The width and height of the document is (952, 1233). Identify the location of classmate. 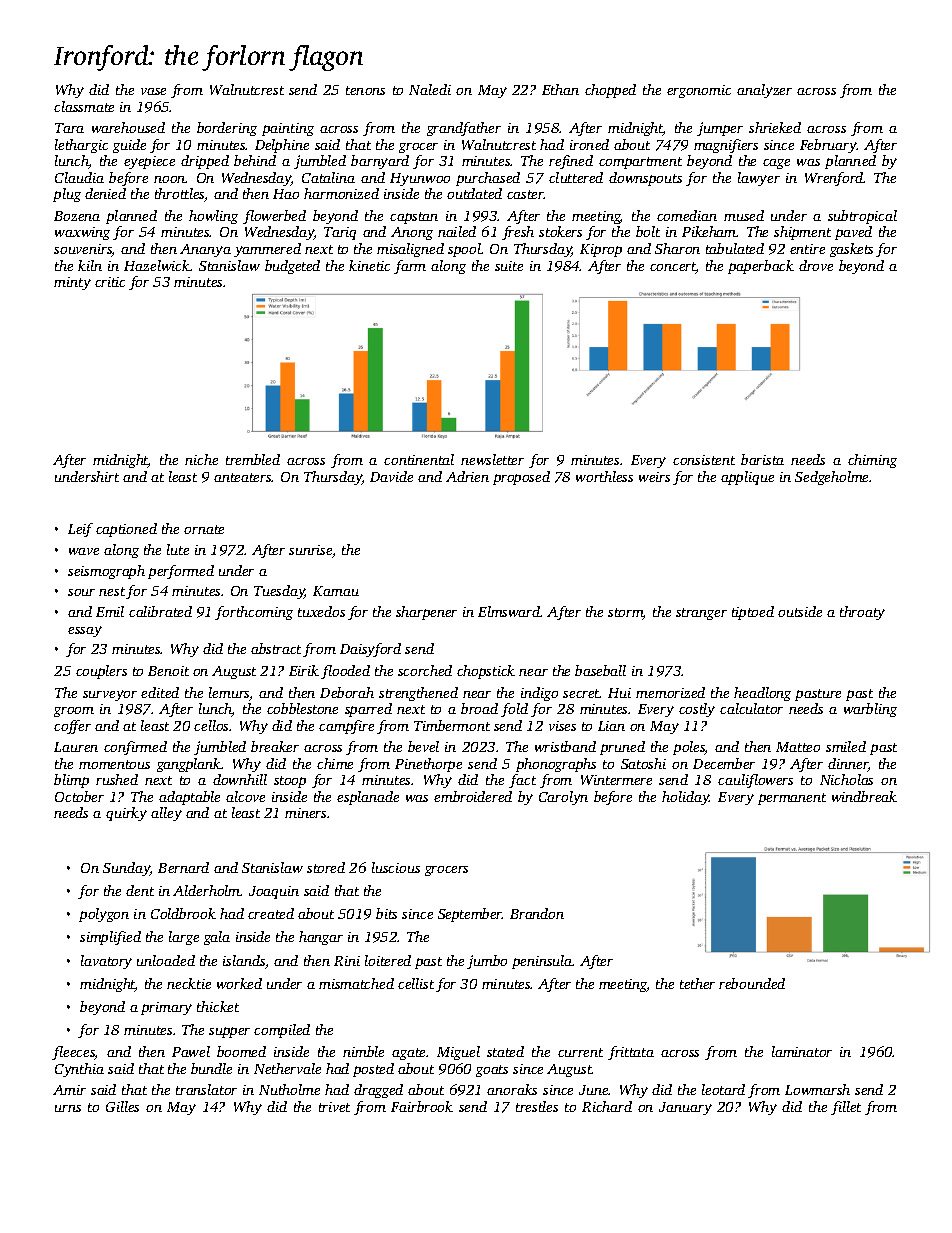
(84, 106).
